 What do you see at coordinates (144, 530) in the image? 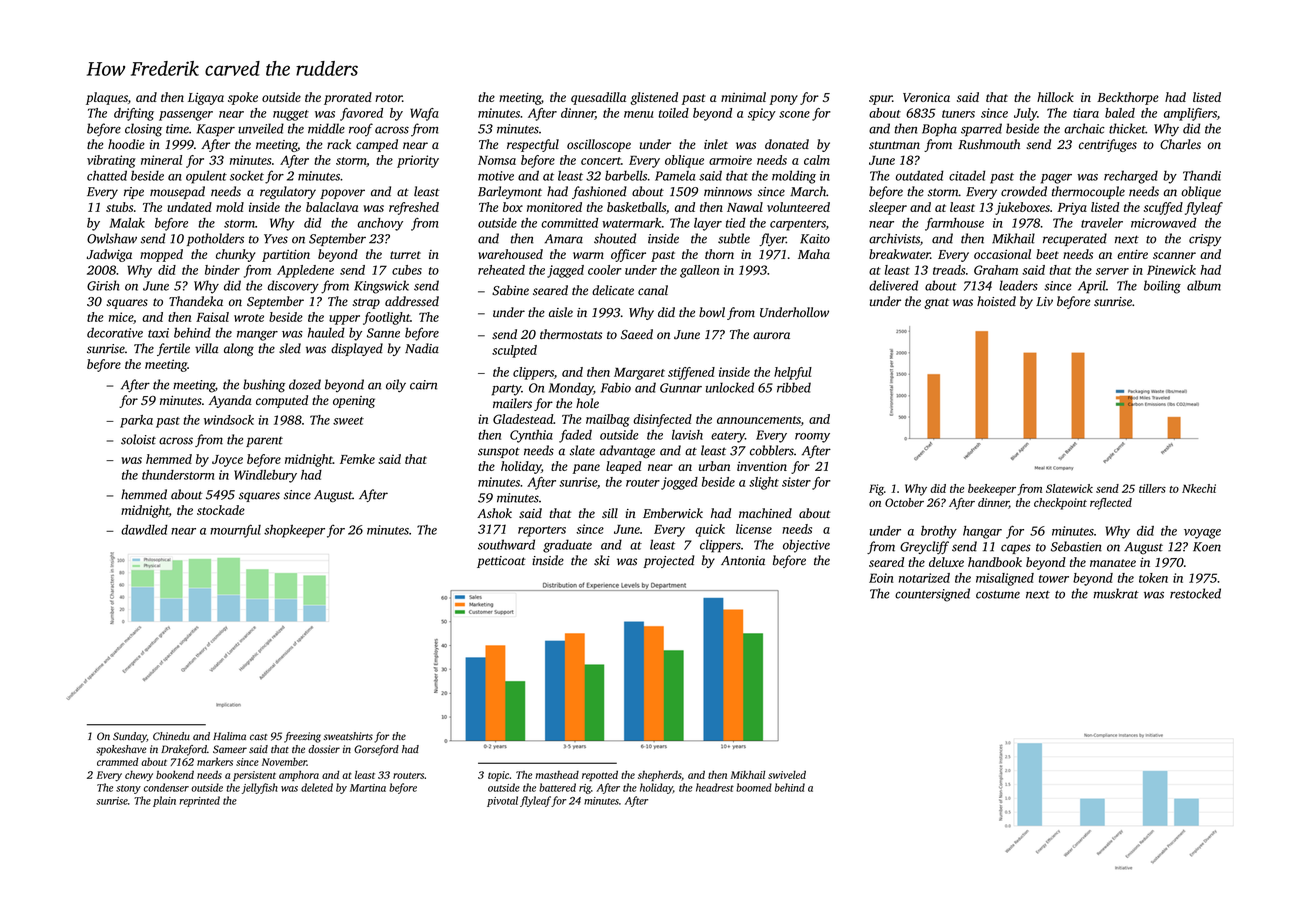
I see `dawdled` at bounding box center [144, 530].
